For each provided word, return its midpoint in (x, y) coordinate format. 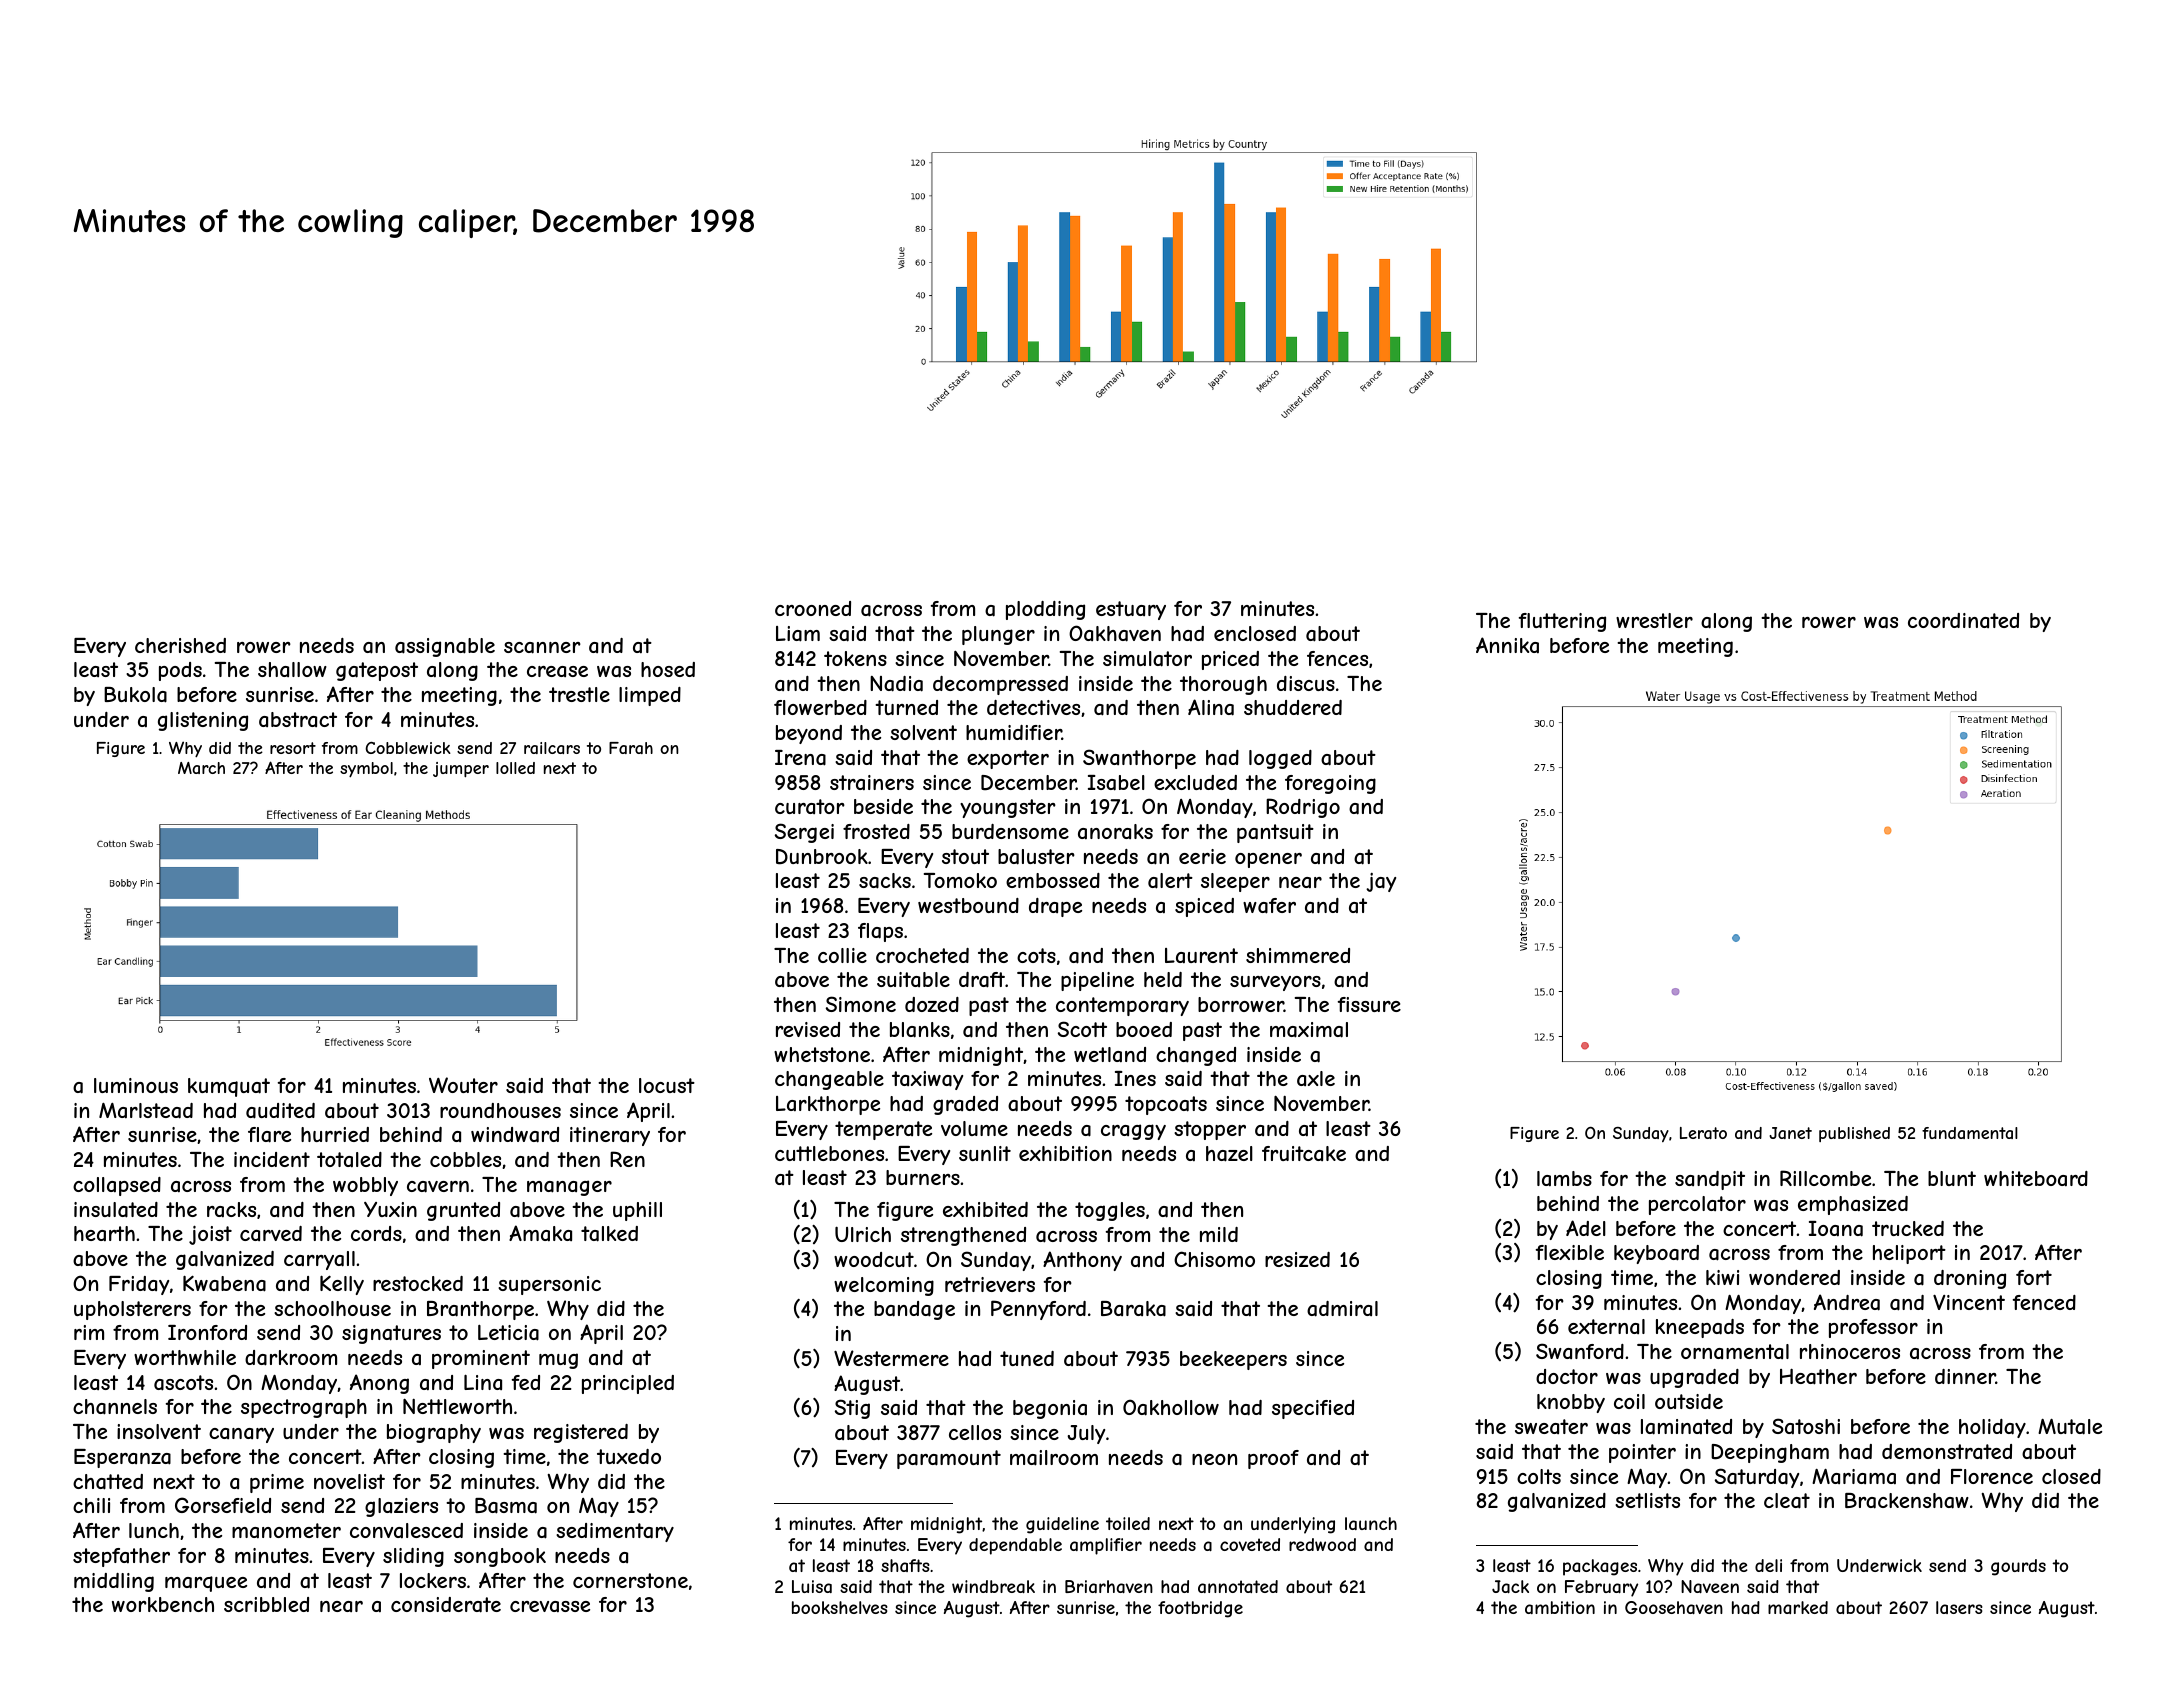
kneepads (1700, 1328)
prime (277, 1483)
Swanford (1580, 1351)
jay (1381, 882)
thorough (1223, 685)
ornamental (1735, 1351)
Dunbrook (822, 857)
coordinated (1963, 620)
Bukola (135, 695)
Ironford (207, 1332)
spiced (1204, 907)
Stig (852, 1409)
